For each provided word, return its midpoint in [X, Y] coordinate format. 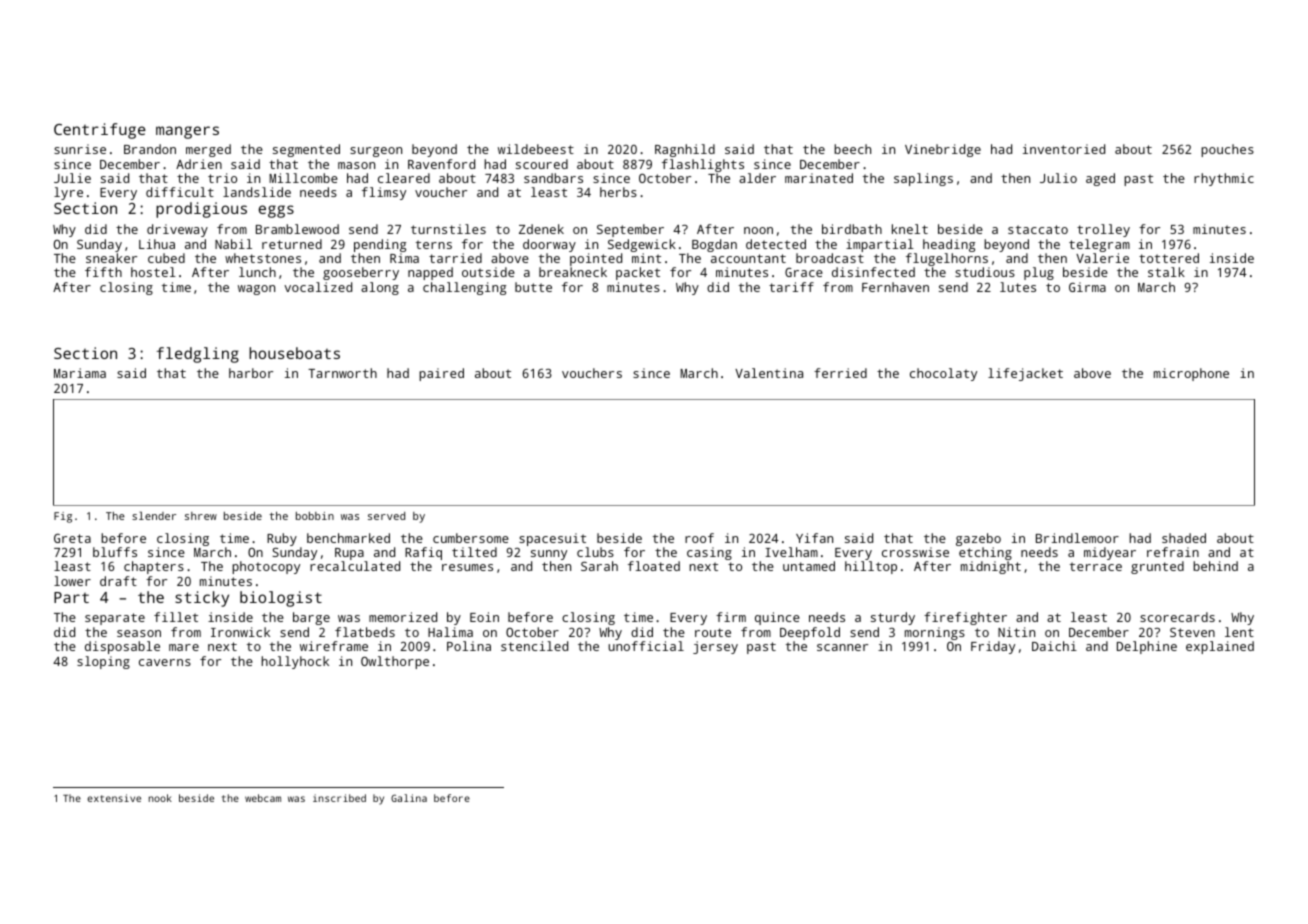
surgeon [376, 152]
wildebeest [536, 149]
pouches [1227, 150]
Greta [72, 538]
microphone [1191, 374]
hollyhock [295, 662]
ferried [840, 373]
